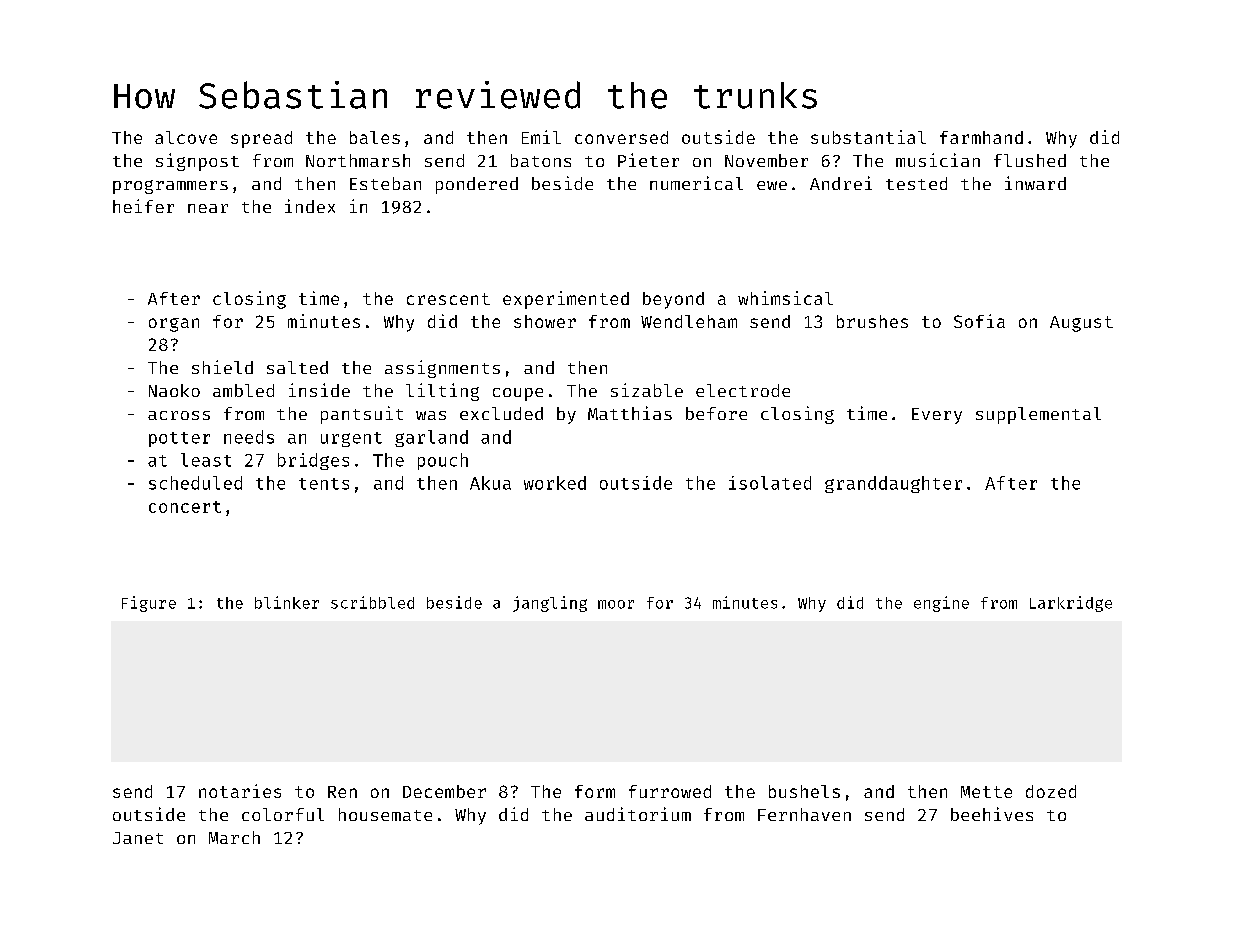 Image resolution: width=1233 pixels, height=952 pixels. I want to click on batons, so click(541, 160).
